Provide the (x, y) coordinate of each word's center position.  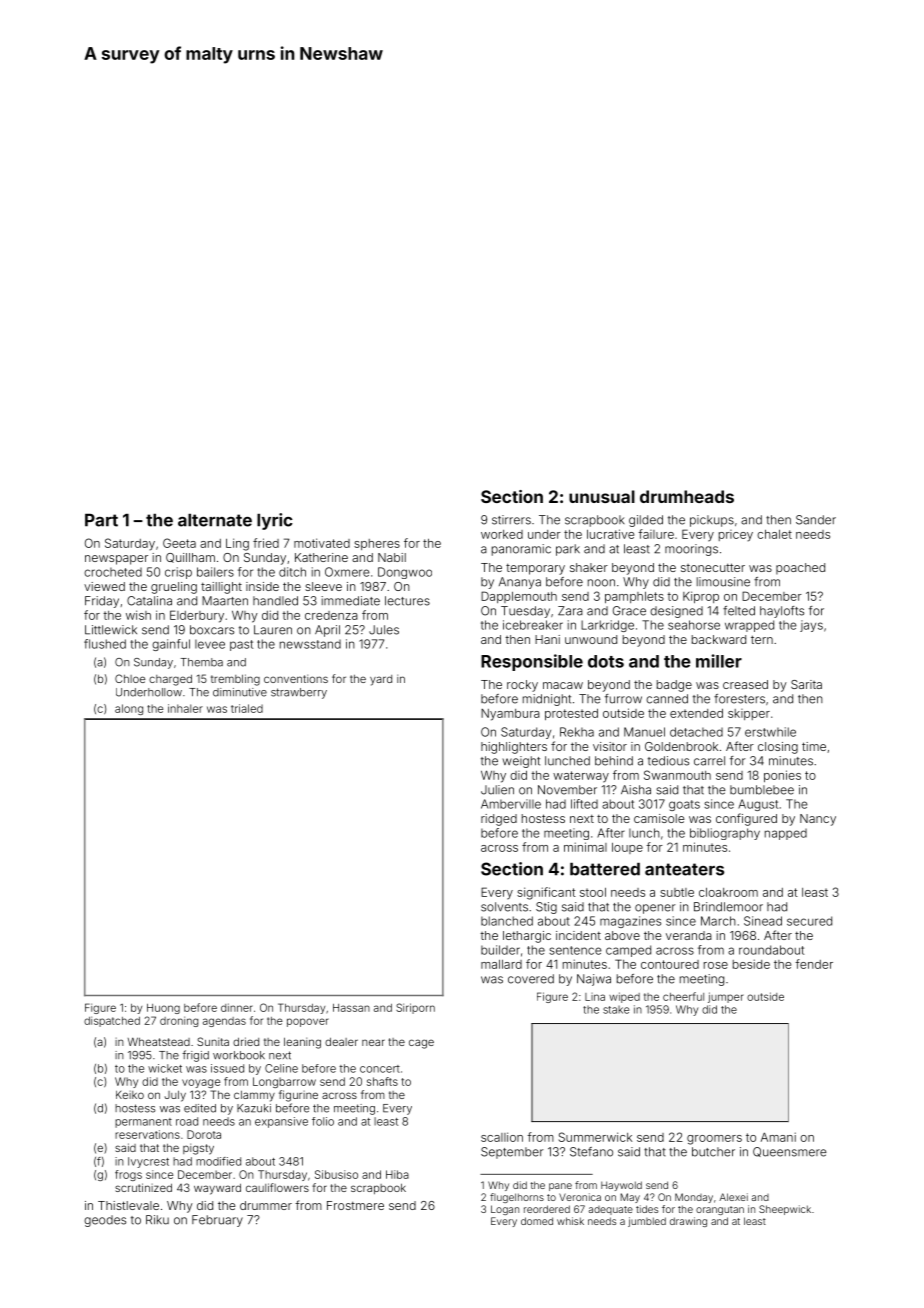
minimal (585, 847)
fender (814, 964)
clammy (254, 1096)
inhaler (185, 708)
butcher (713, 1152)
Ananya (520, 583)
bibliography (725, 834)
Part (101, 520)
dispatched (112, 1021)
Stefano (591, 1152)
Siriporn (415, 1008)
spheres (377, 544)
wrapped (749, 626)
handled (275, 601)
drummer (266, 1205)
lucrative (610, 534)
